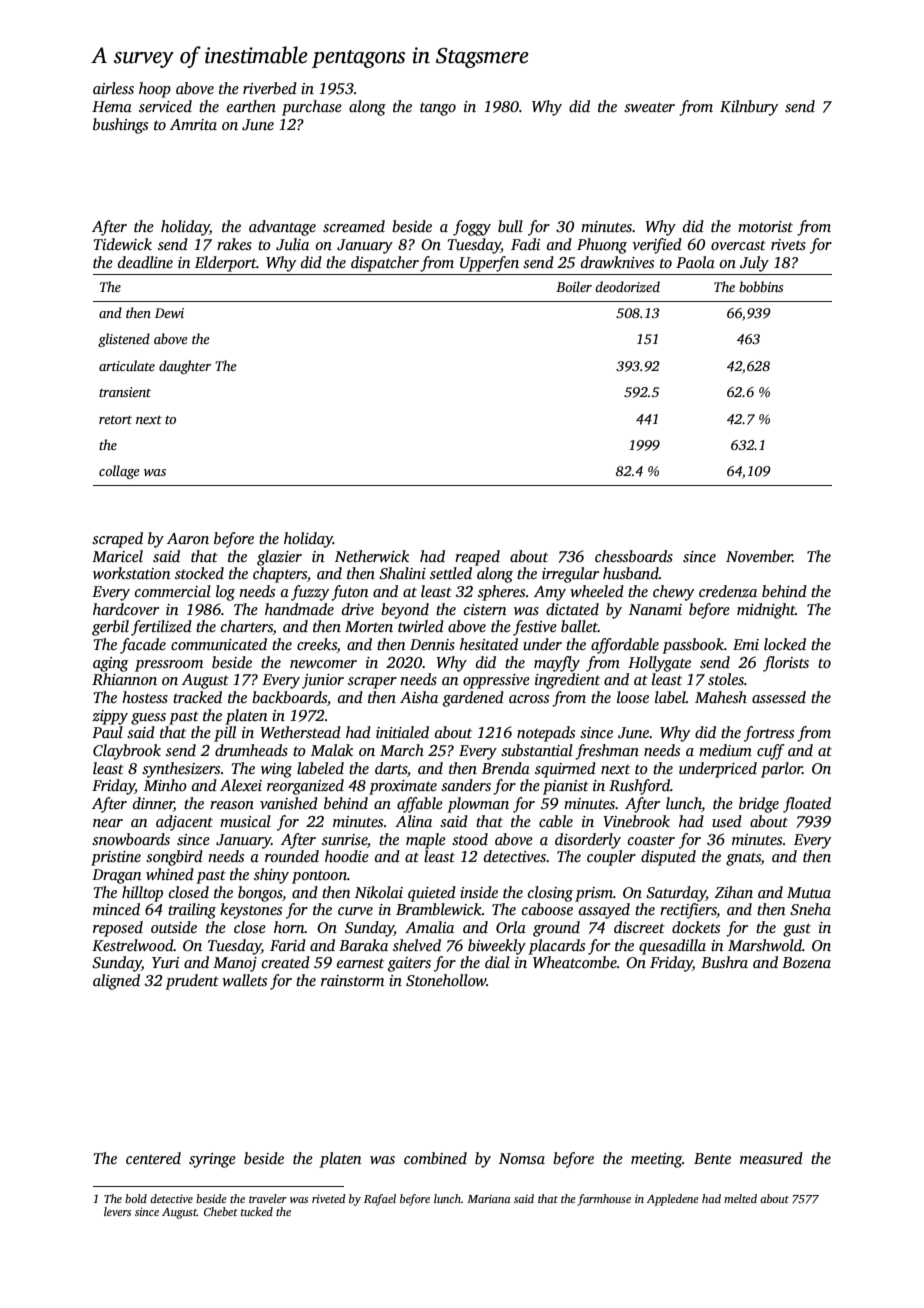 The width and height of the page is (924, 1308). Describe the element at coordinates (749, 108) in the page. I see `Kilnbury` at that location.
